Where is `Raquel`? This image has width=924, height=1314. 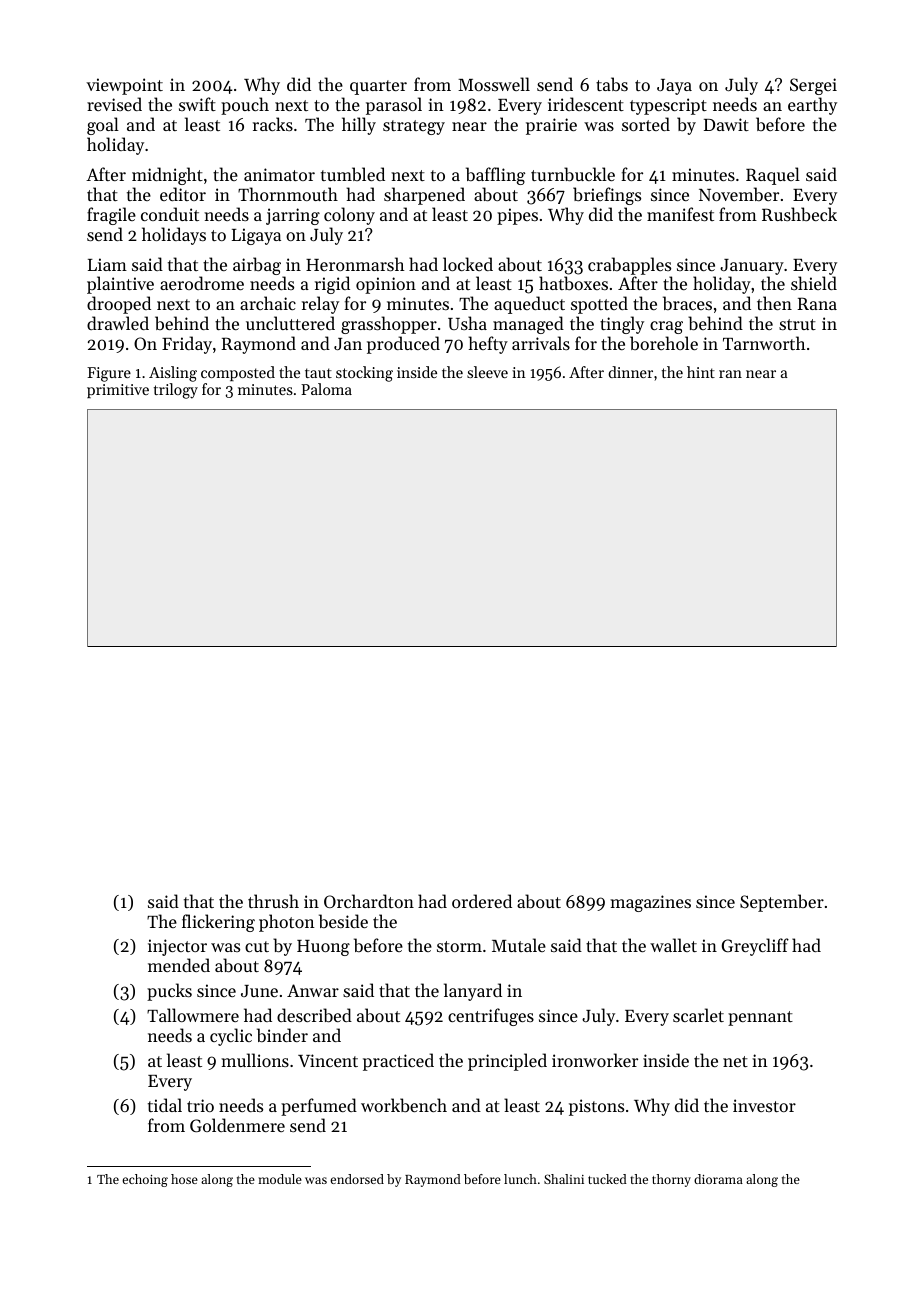
Raquel is located at coordinates (773, 176).
